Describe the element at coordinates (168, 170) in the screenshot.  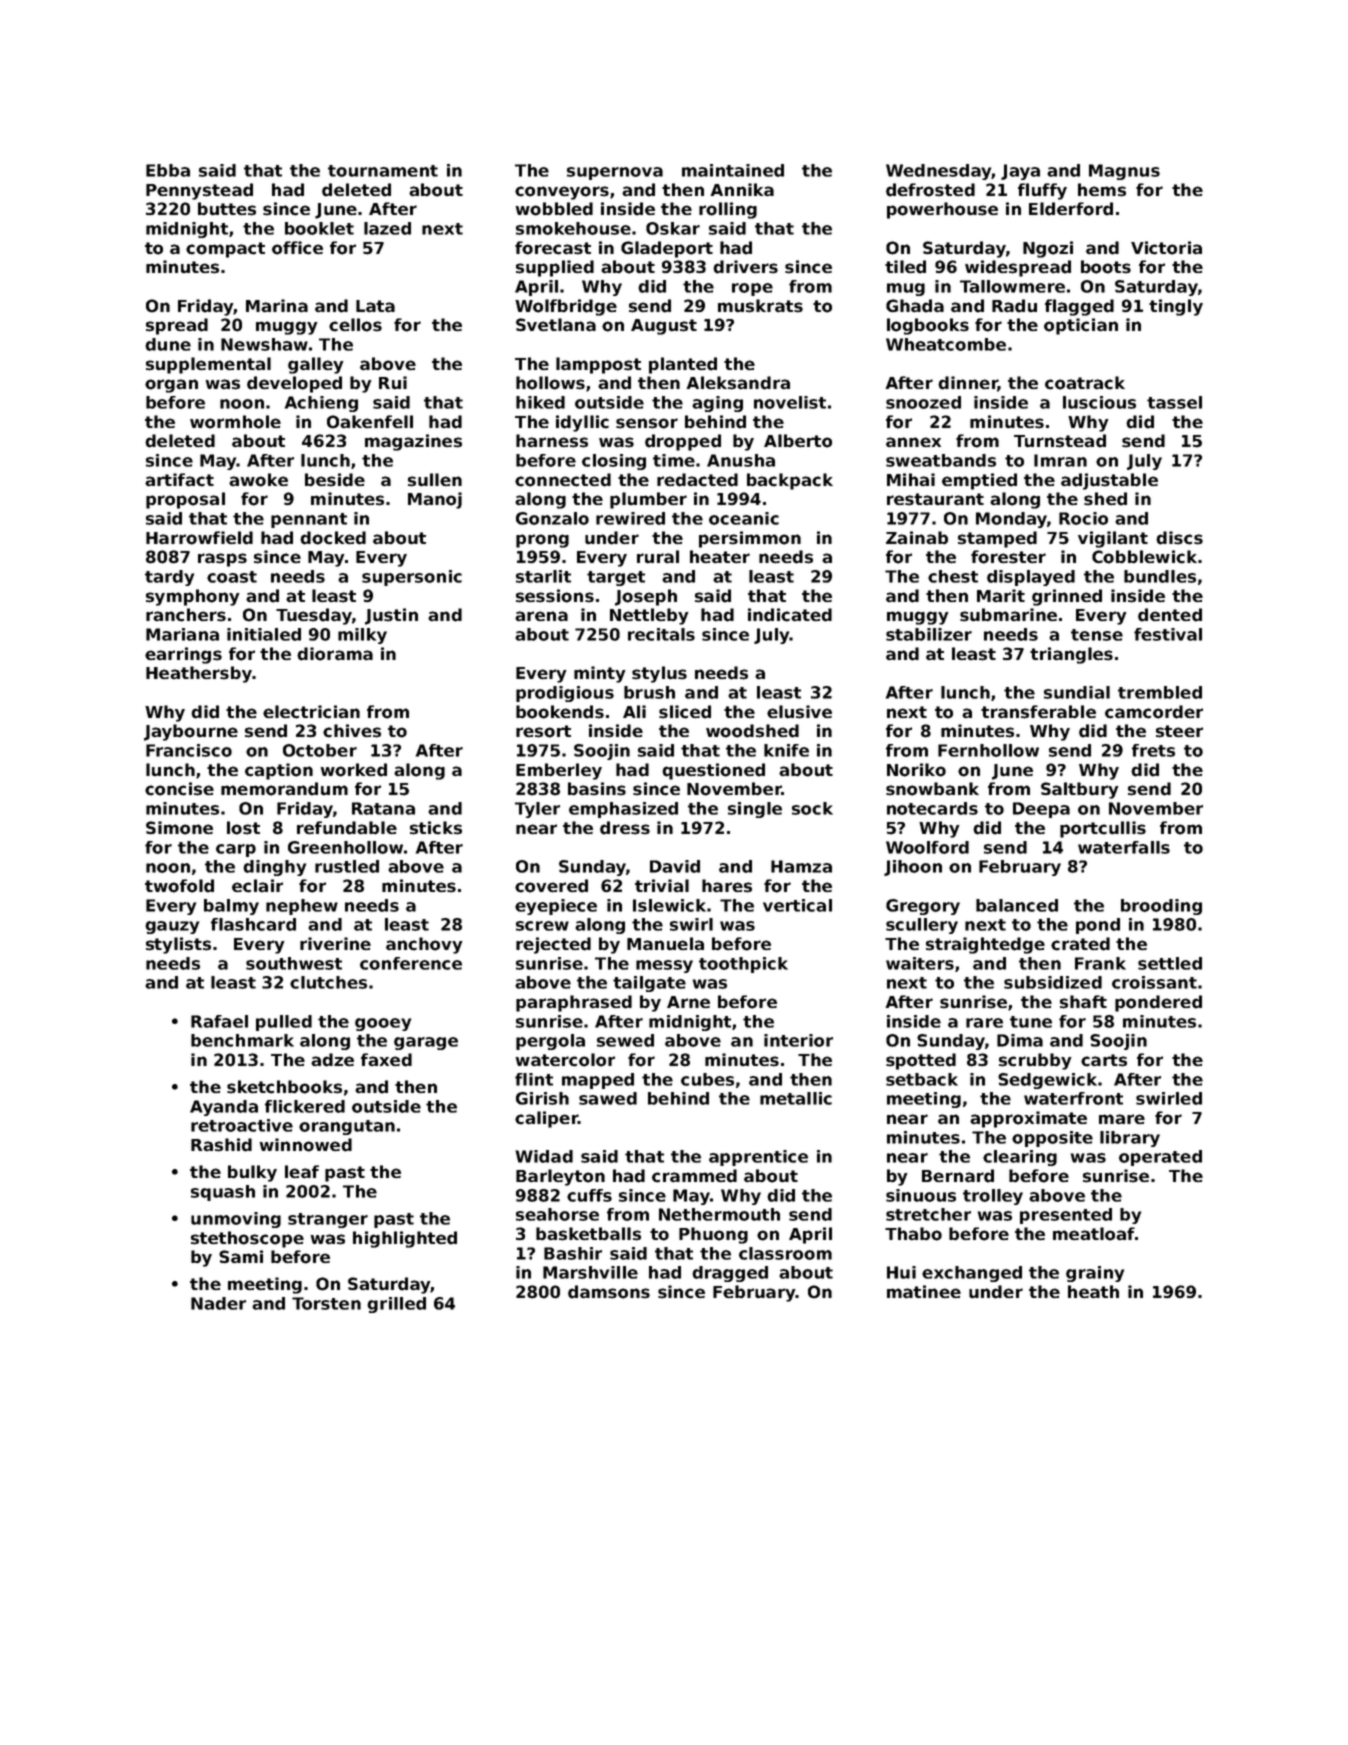
I see `Ebba` at that location.
